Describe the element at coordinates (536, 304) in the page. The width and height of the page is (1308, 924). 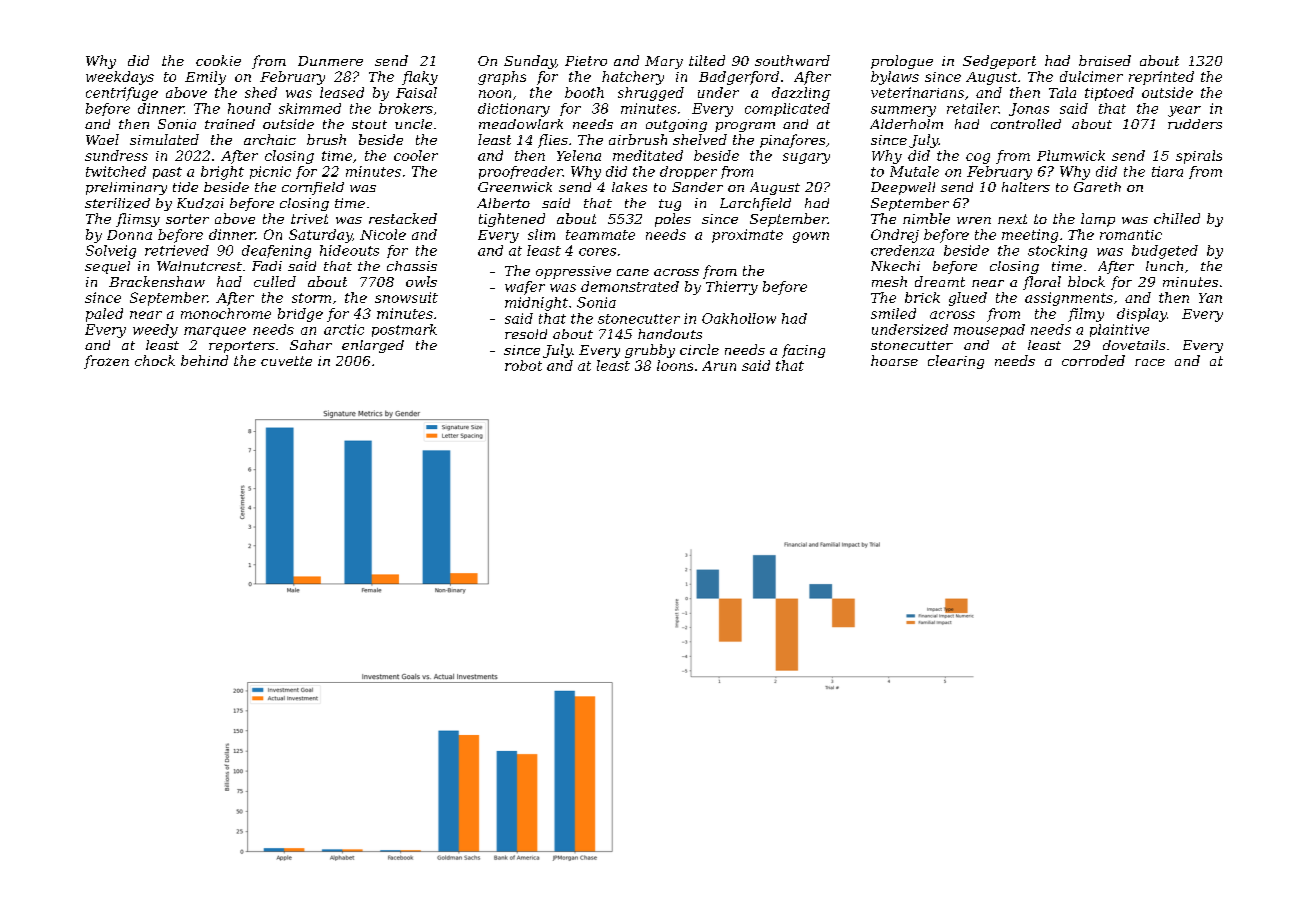
I see `midnight` at that location.
